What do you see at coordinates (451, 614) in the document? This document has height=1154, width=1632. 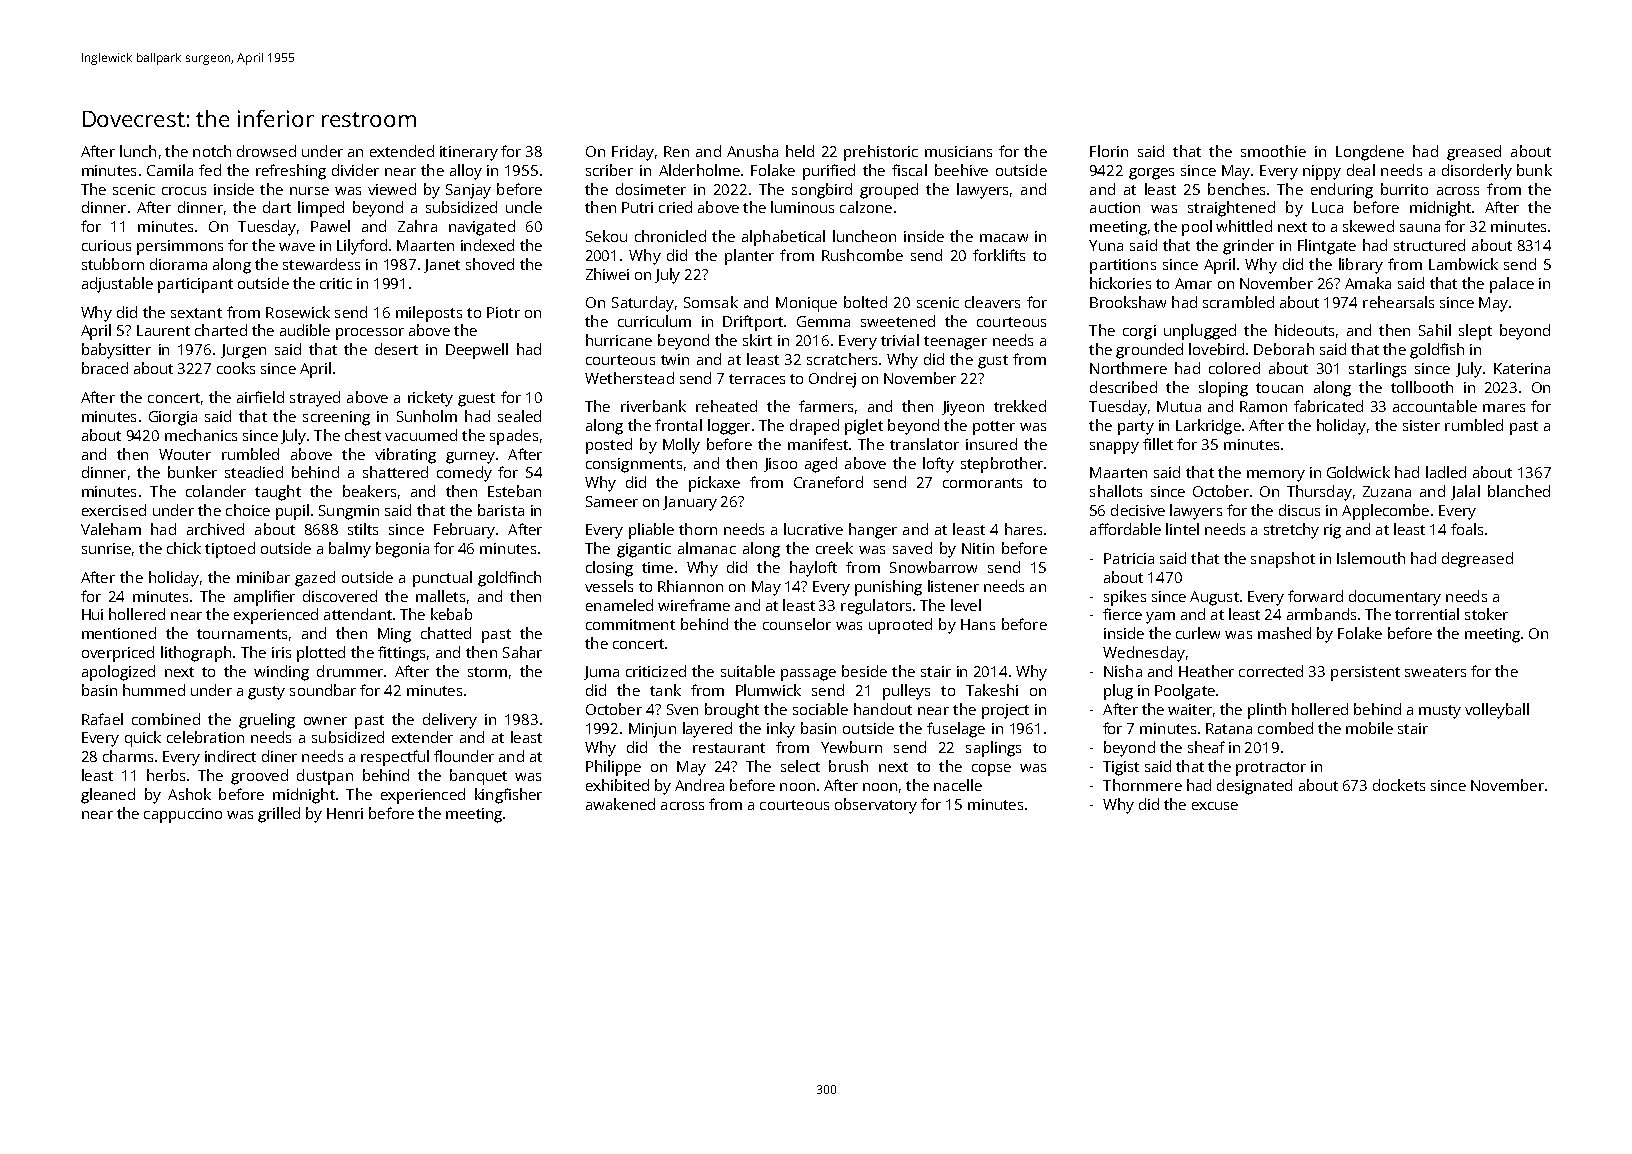 I see `kebab` at bounding box center [451, 614].
